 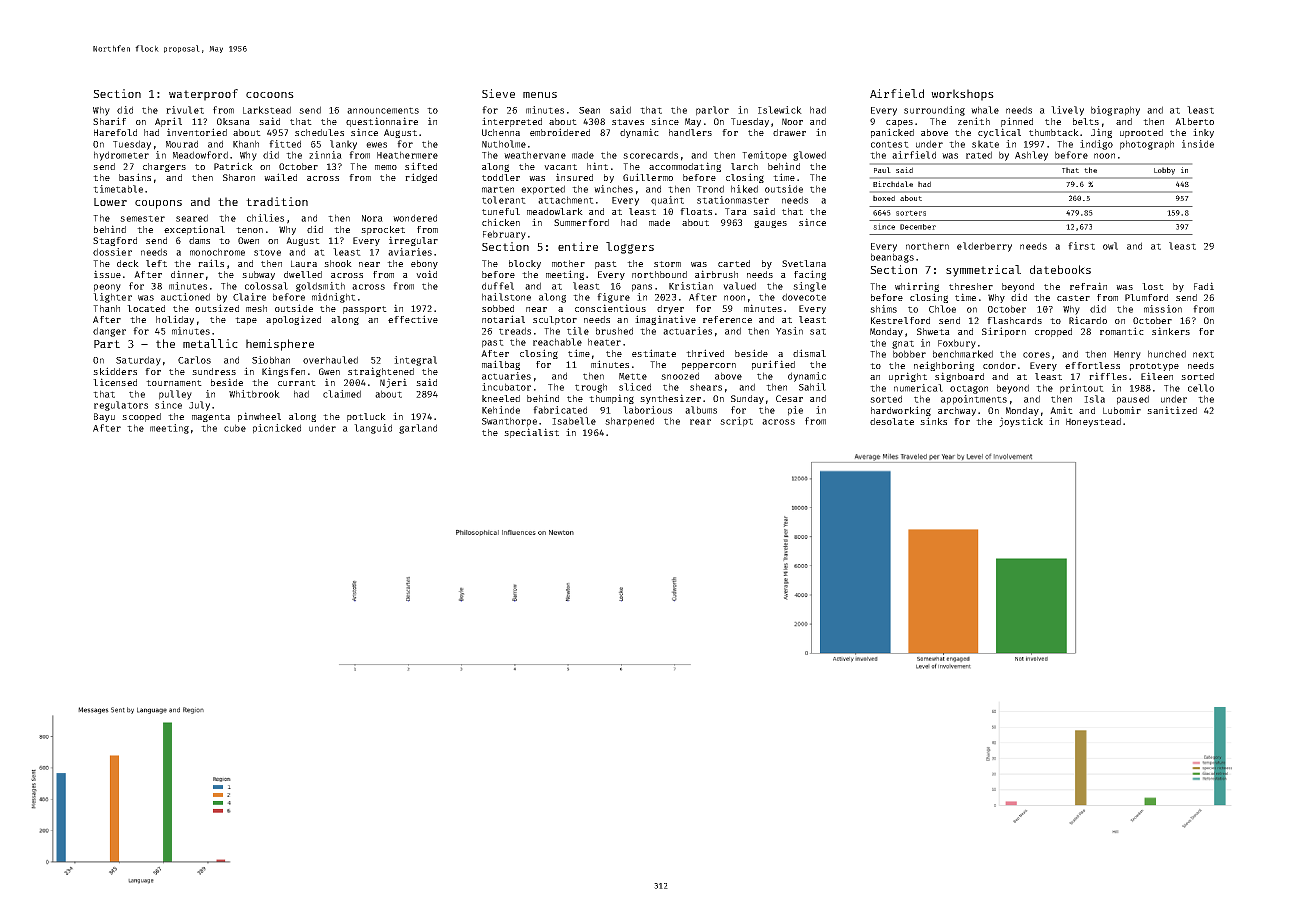 What do you see at coordinates (911, 213) in the screenshot?
I see `sorters` at bounding box center [911, 213].
